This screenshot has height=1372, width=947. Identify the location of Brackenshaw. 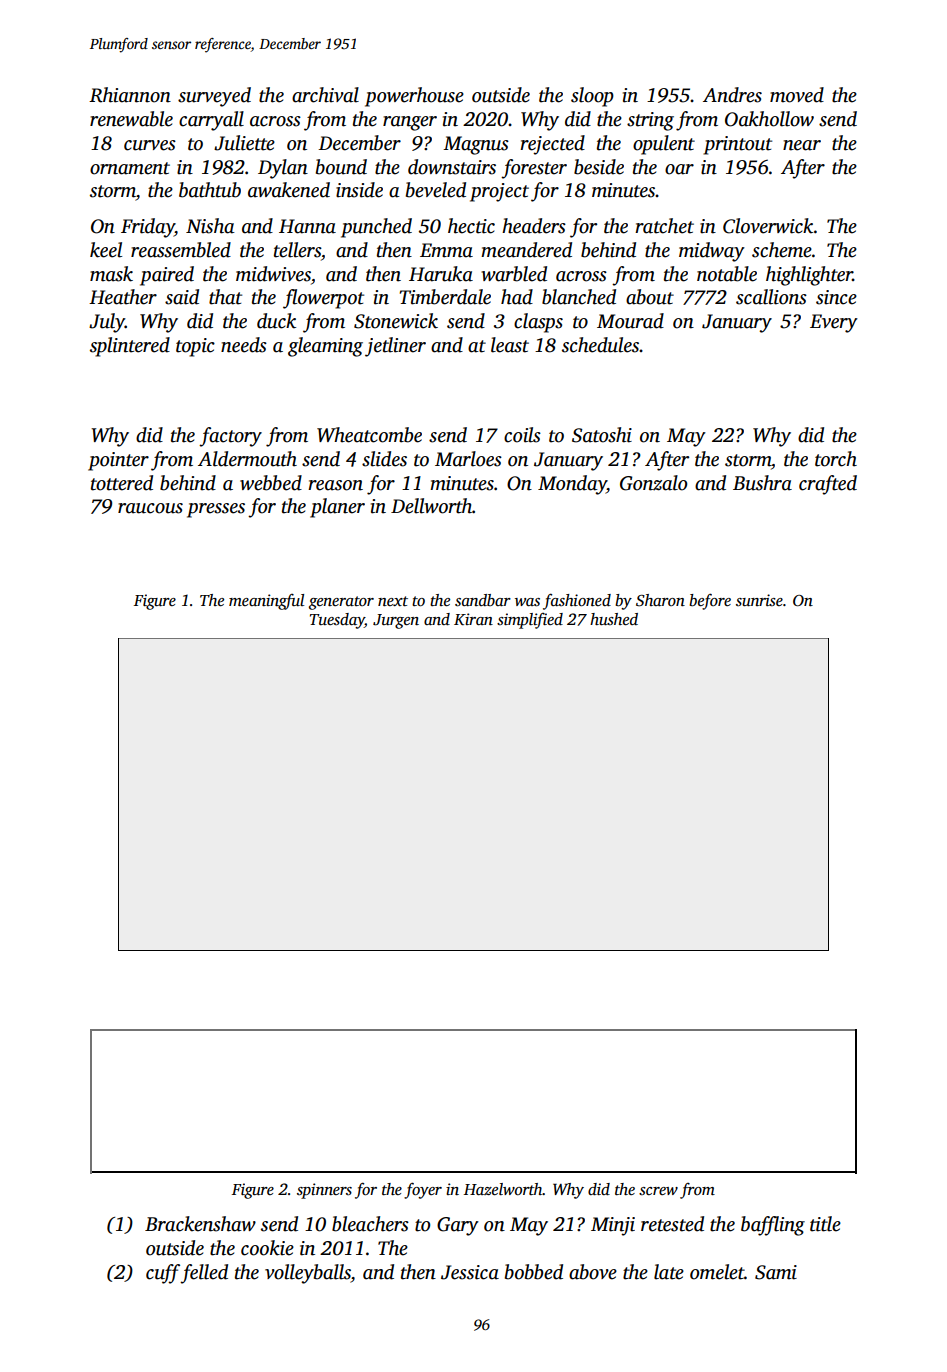
(200, 1224).
